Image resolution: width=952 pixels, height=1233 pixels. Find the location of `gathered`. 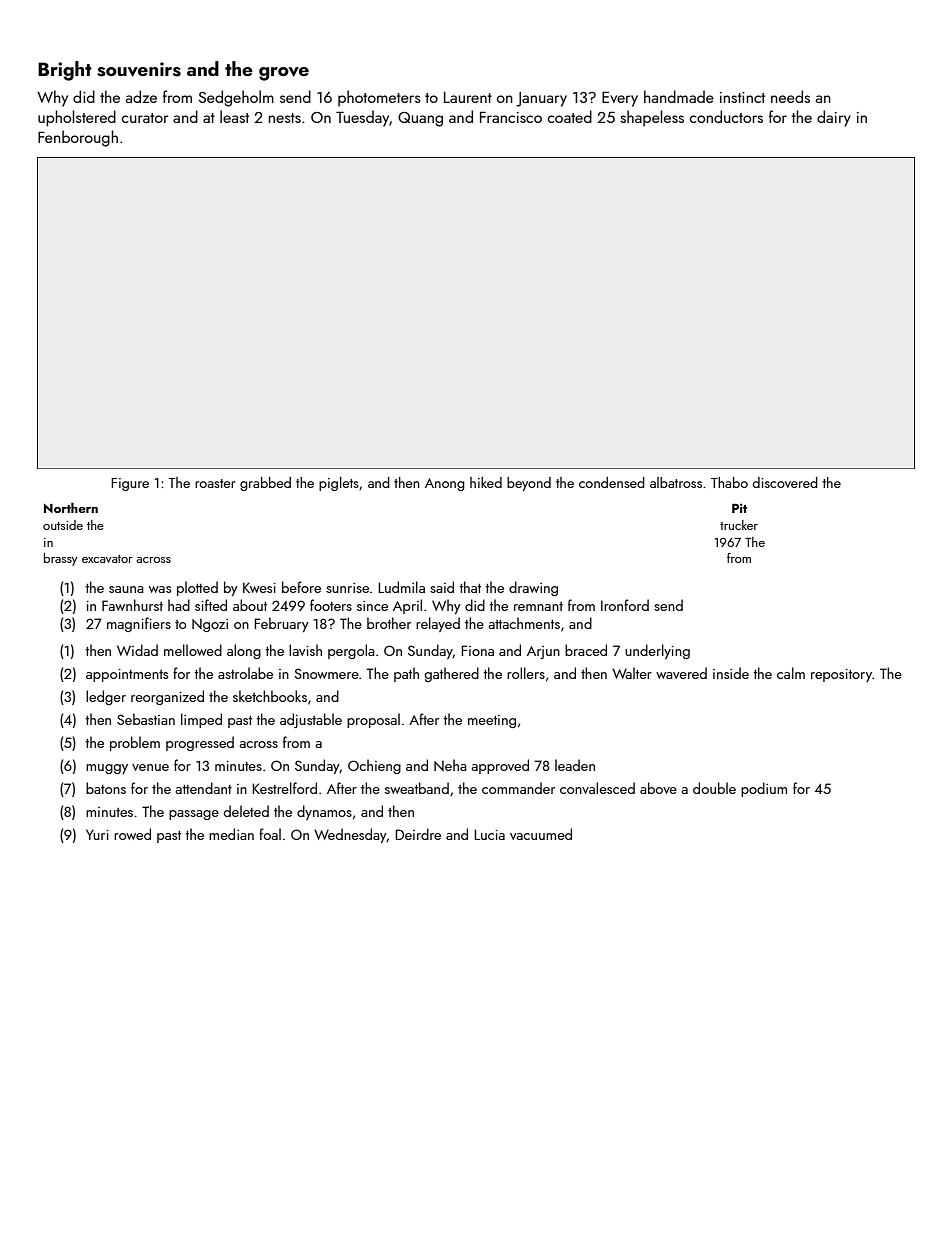

gathered is located at coordinates (452, 674).
